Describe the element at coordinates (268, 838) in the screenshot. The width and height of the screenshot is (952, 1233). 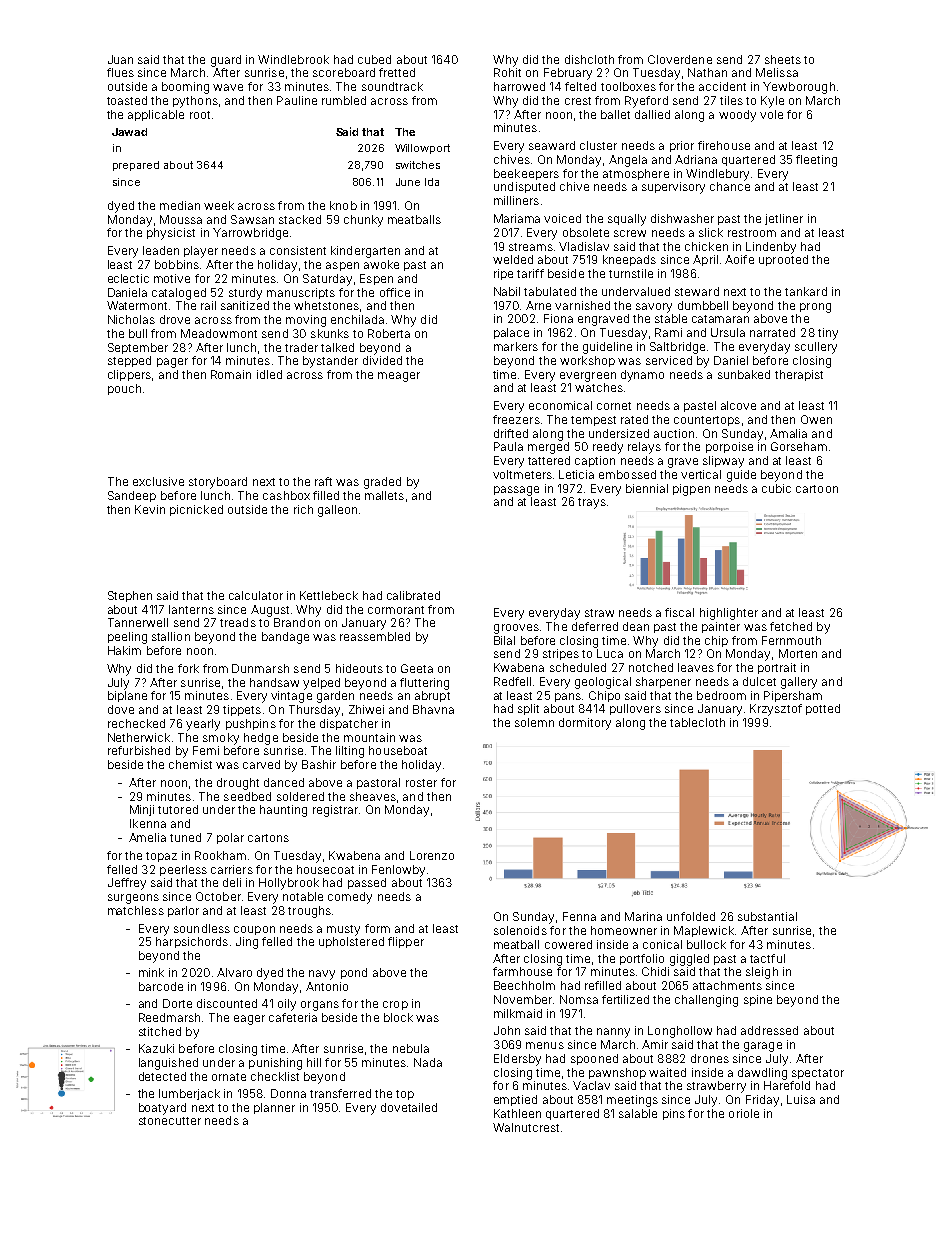
I see `cartons` at that location.
